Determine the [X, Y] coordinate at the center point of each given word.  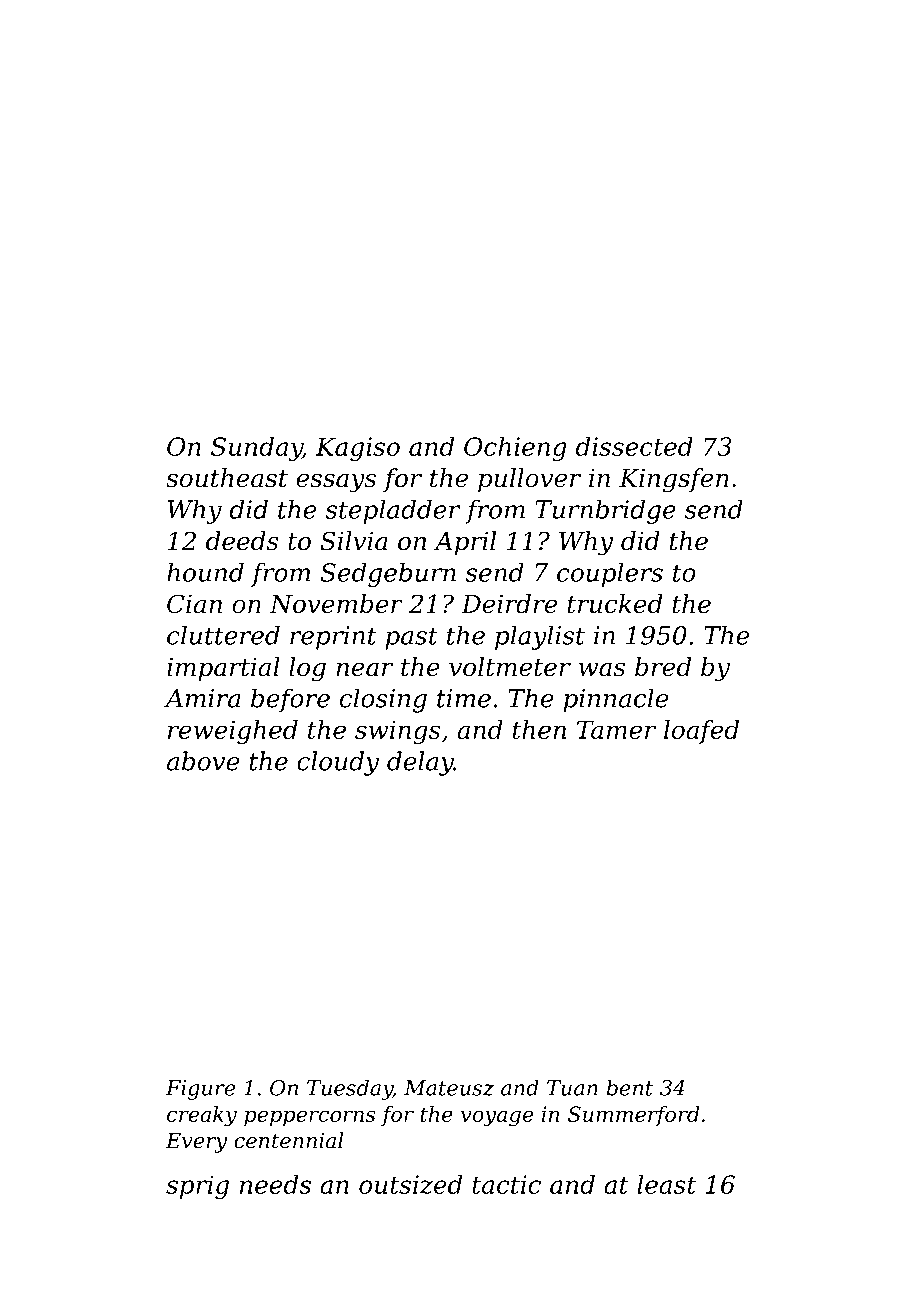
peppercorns [309, 1118]
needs [275, 1184]
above [203, 761]
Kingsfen [674, 480]
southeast [227, 478]
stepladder [393, 511]
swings [397, 732]
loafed [701, 732]
